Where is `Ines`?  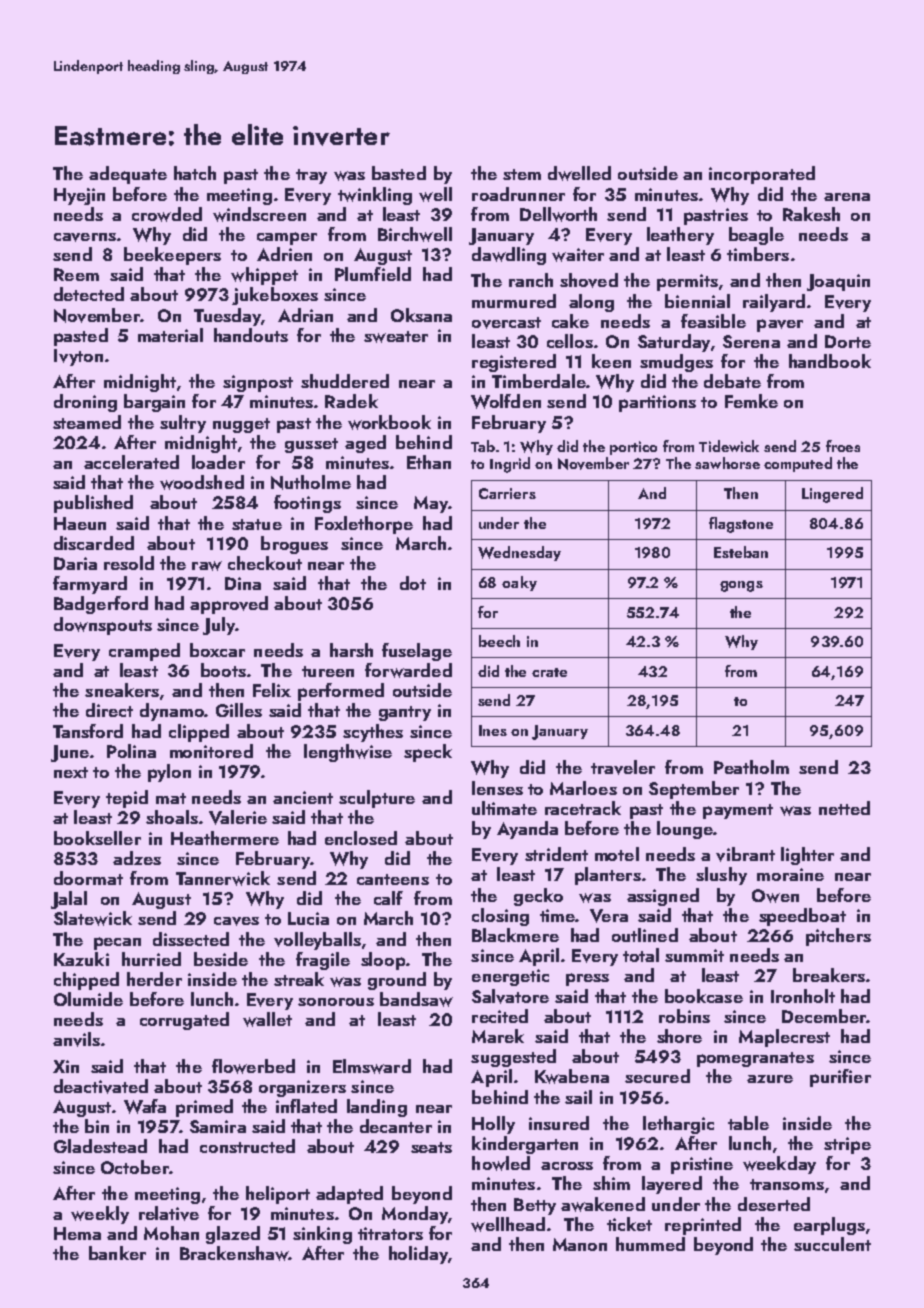
Ines is located at coordinates (493, 730).
